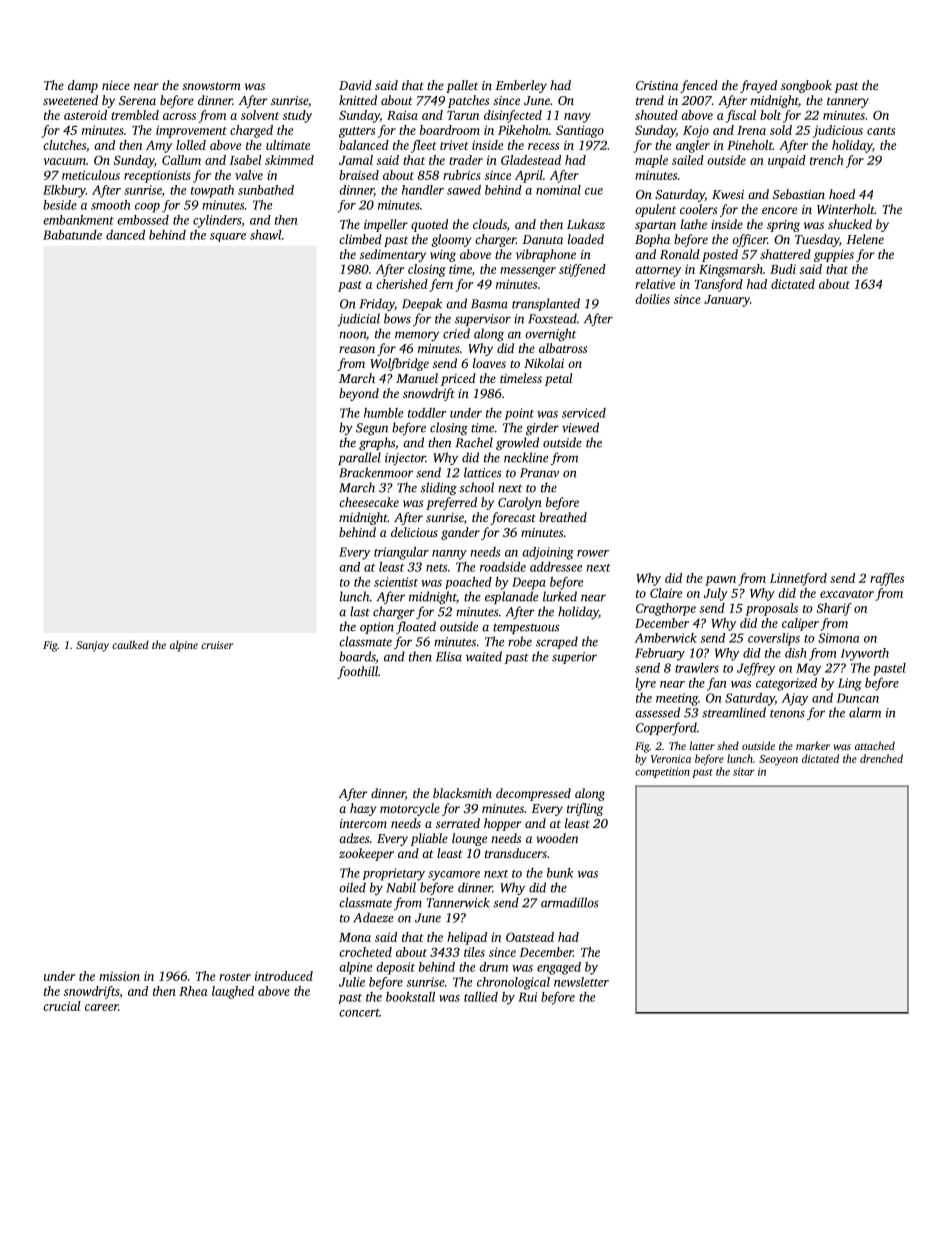  What do you see at coordinates (778, 760) in the image?
I see `Seoyeon` at bounding box center [778, 760].
